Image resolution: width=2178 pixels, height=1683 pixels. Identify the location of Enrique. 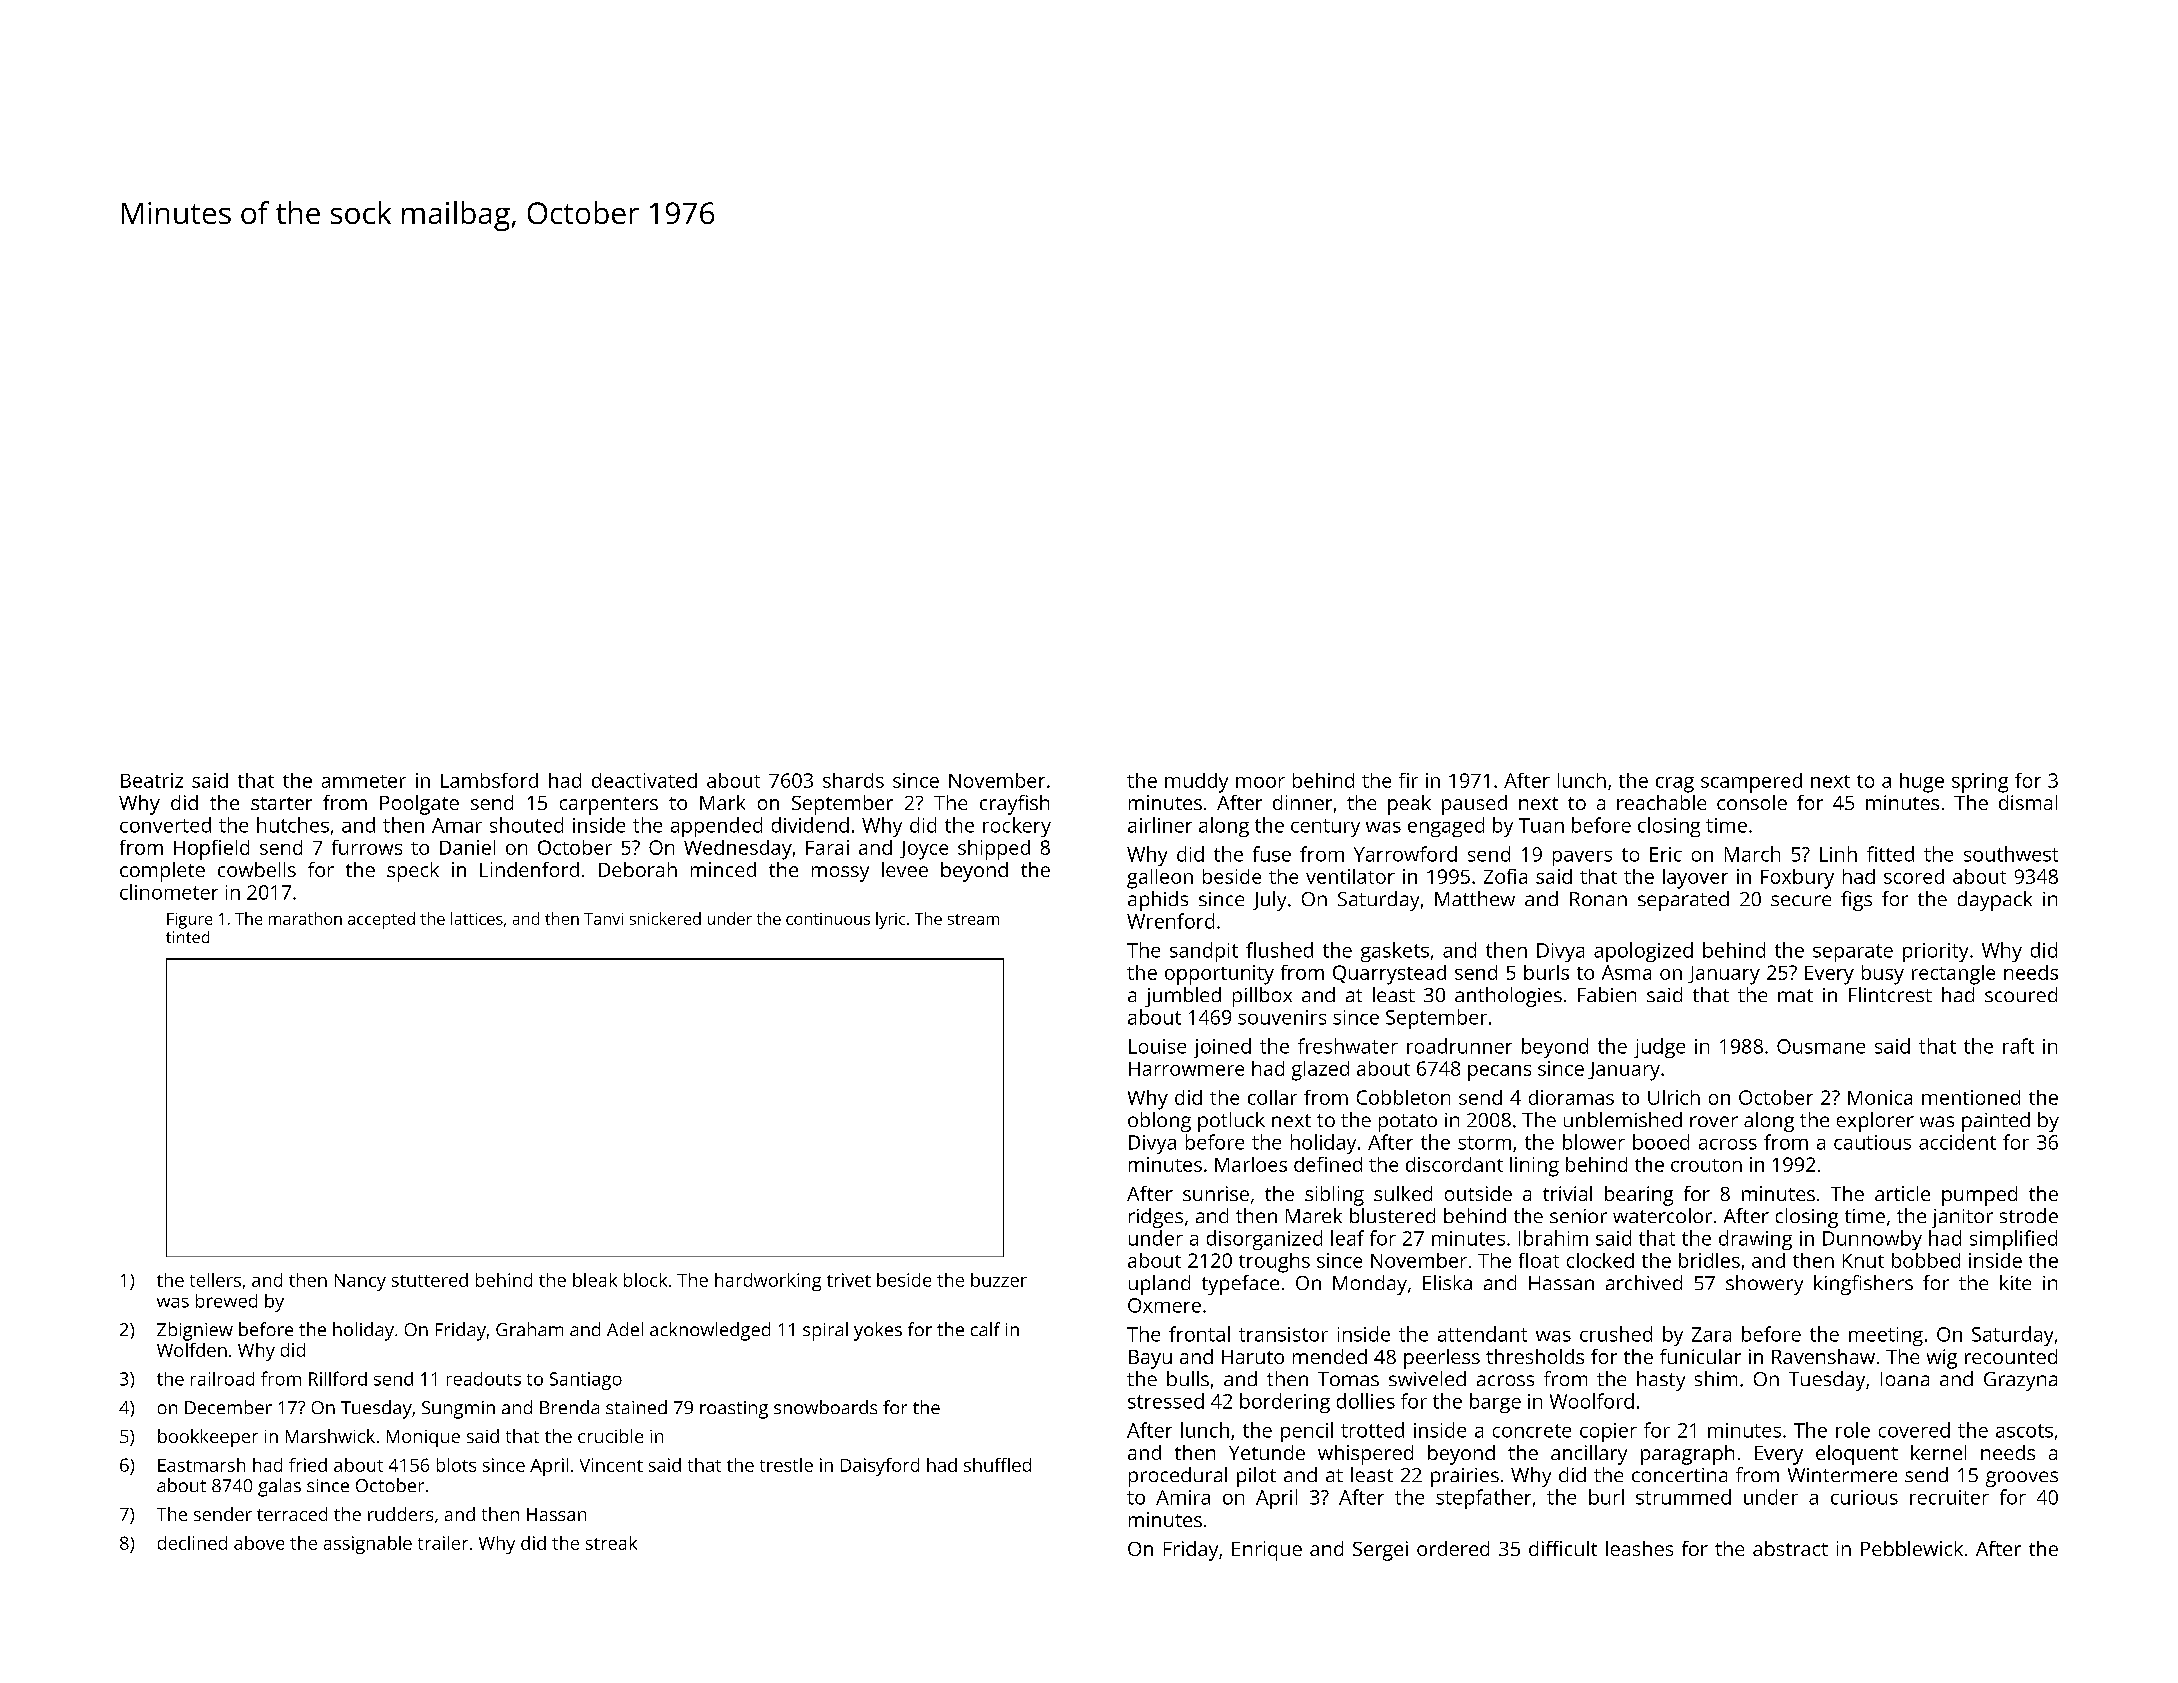
(1267, 1551).
